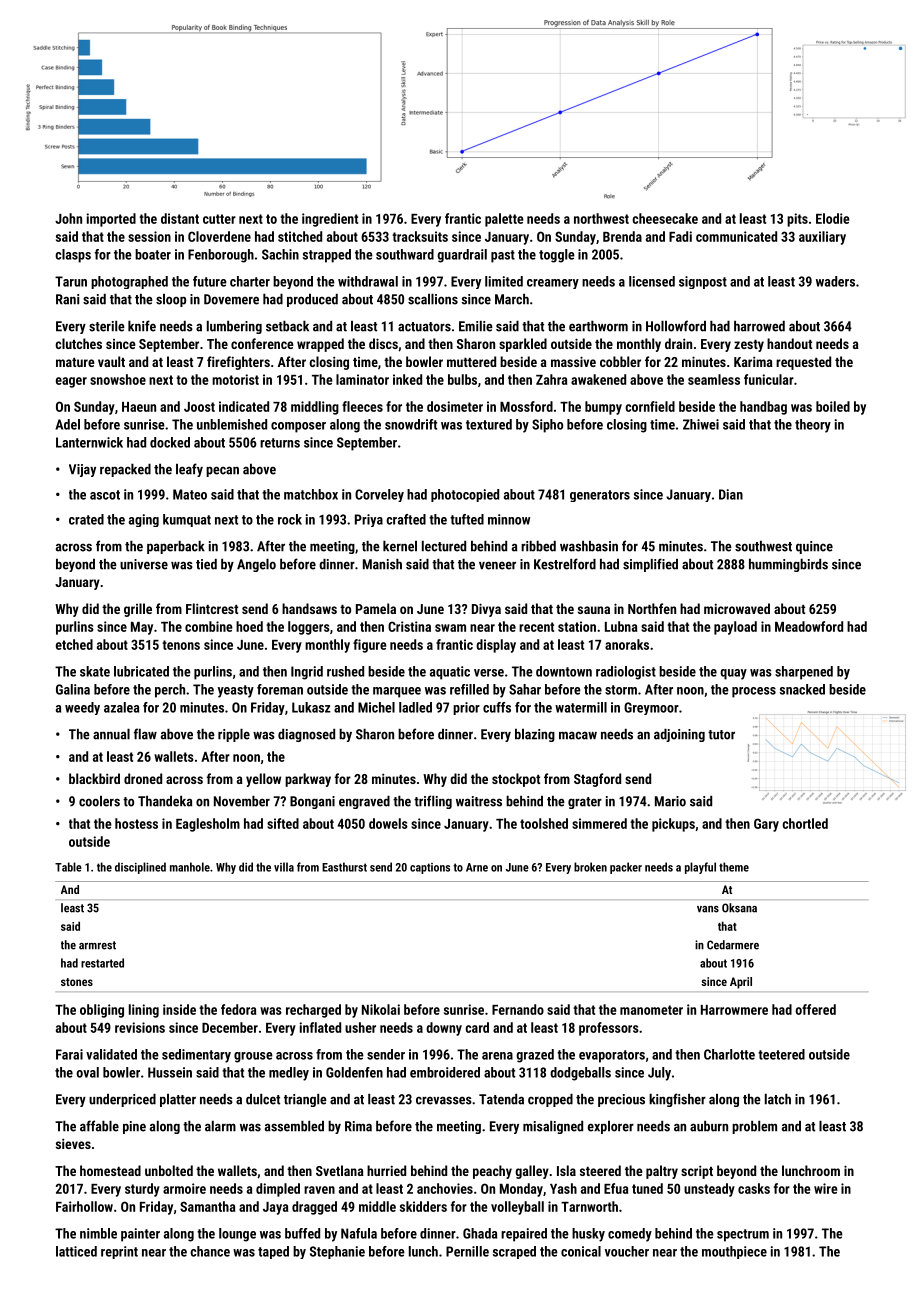  Describe the element at coordinates (207, 1206) in the screenshot. I see `Samantha` at that location.
